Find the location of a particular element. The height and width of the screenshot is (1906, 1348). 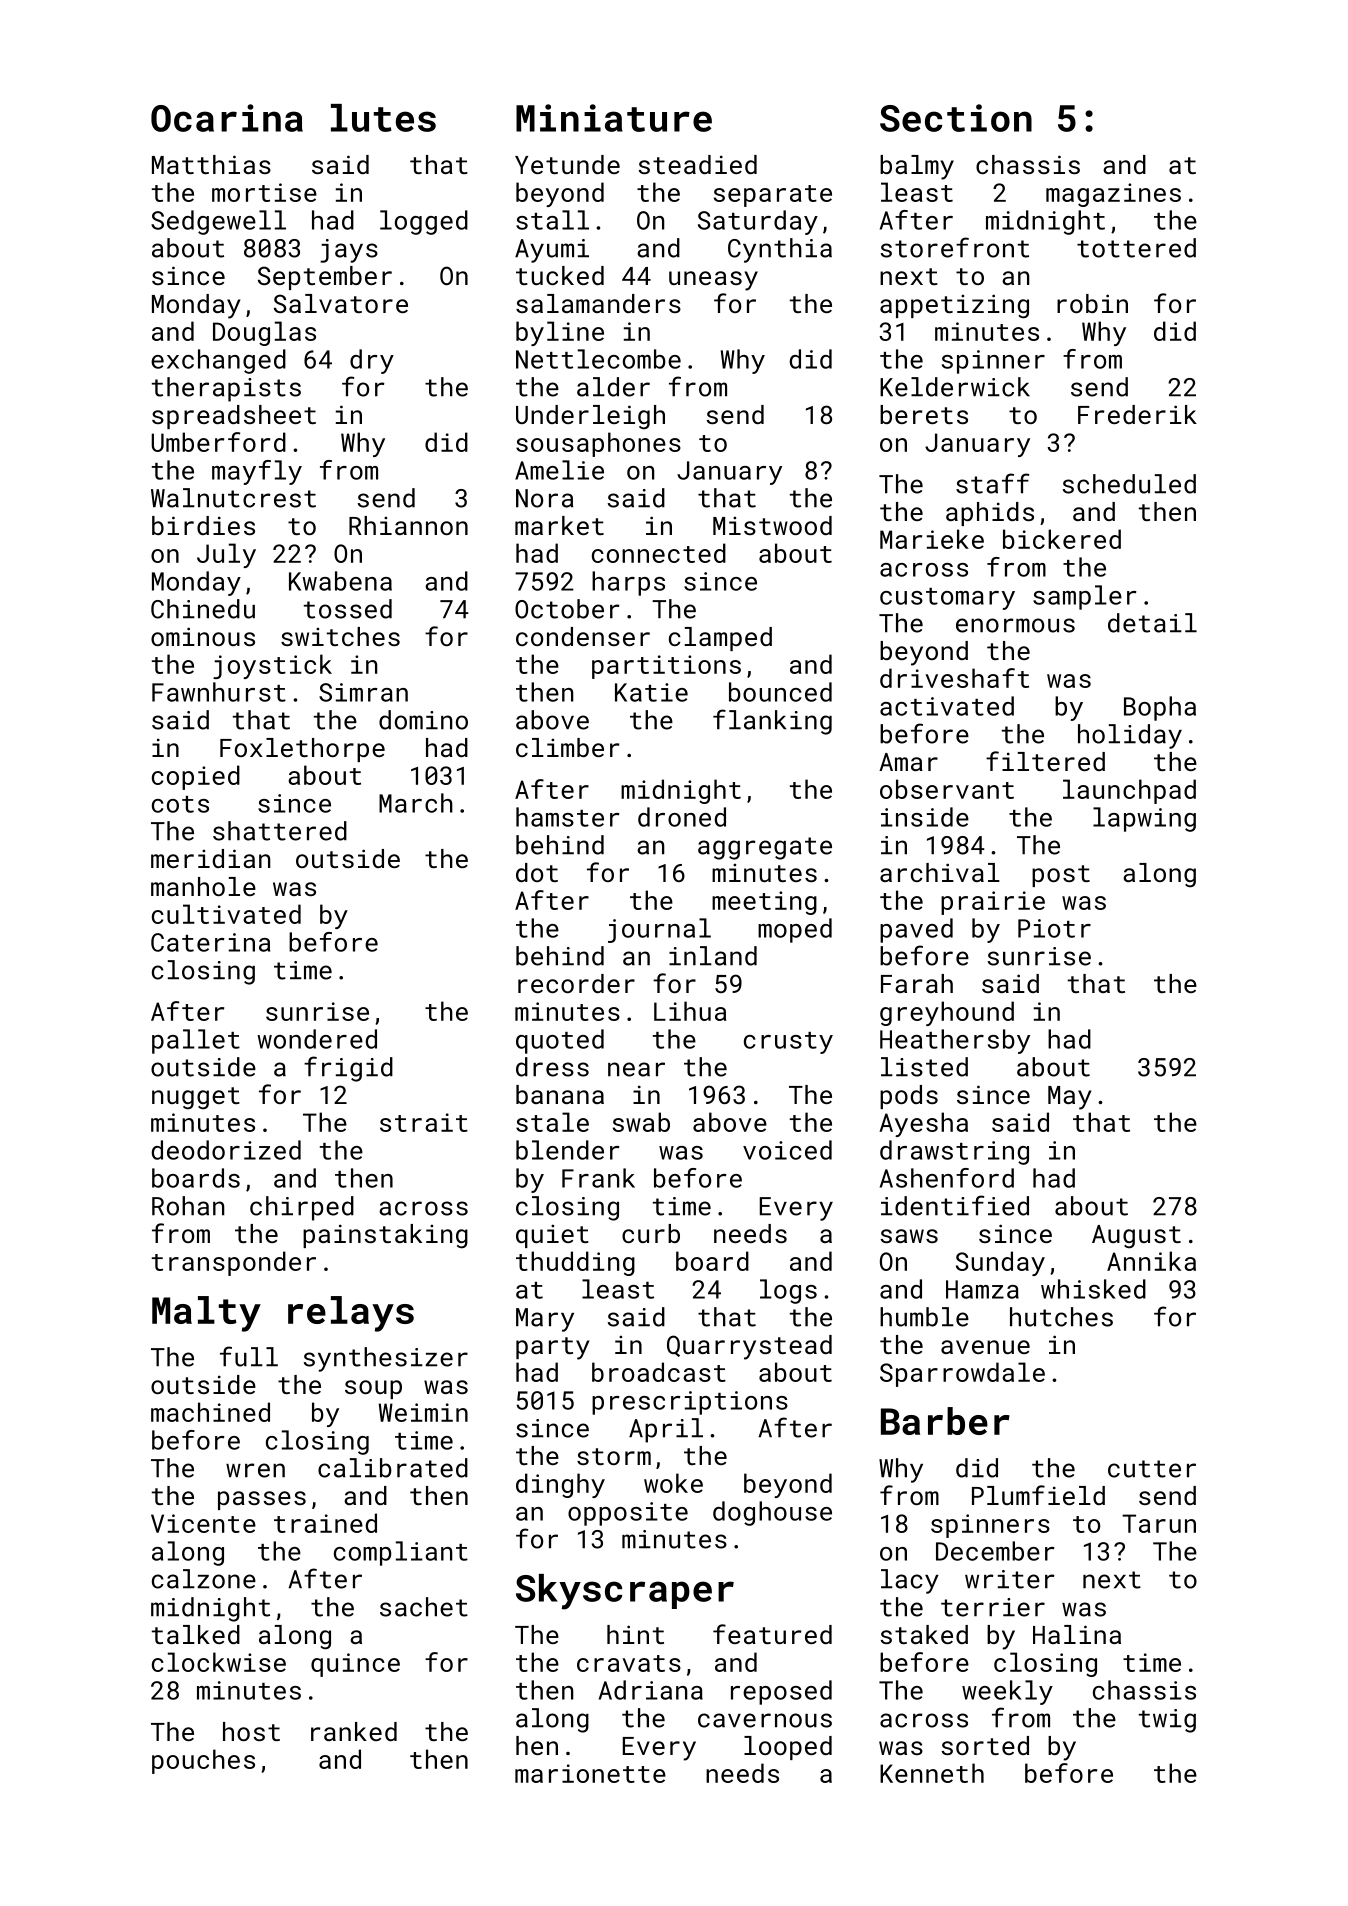

greyhound is located at coordinates (947, 1013).
